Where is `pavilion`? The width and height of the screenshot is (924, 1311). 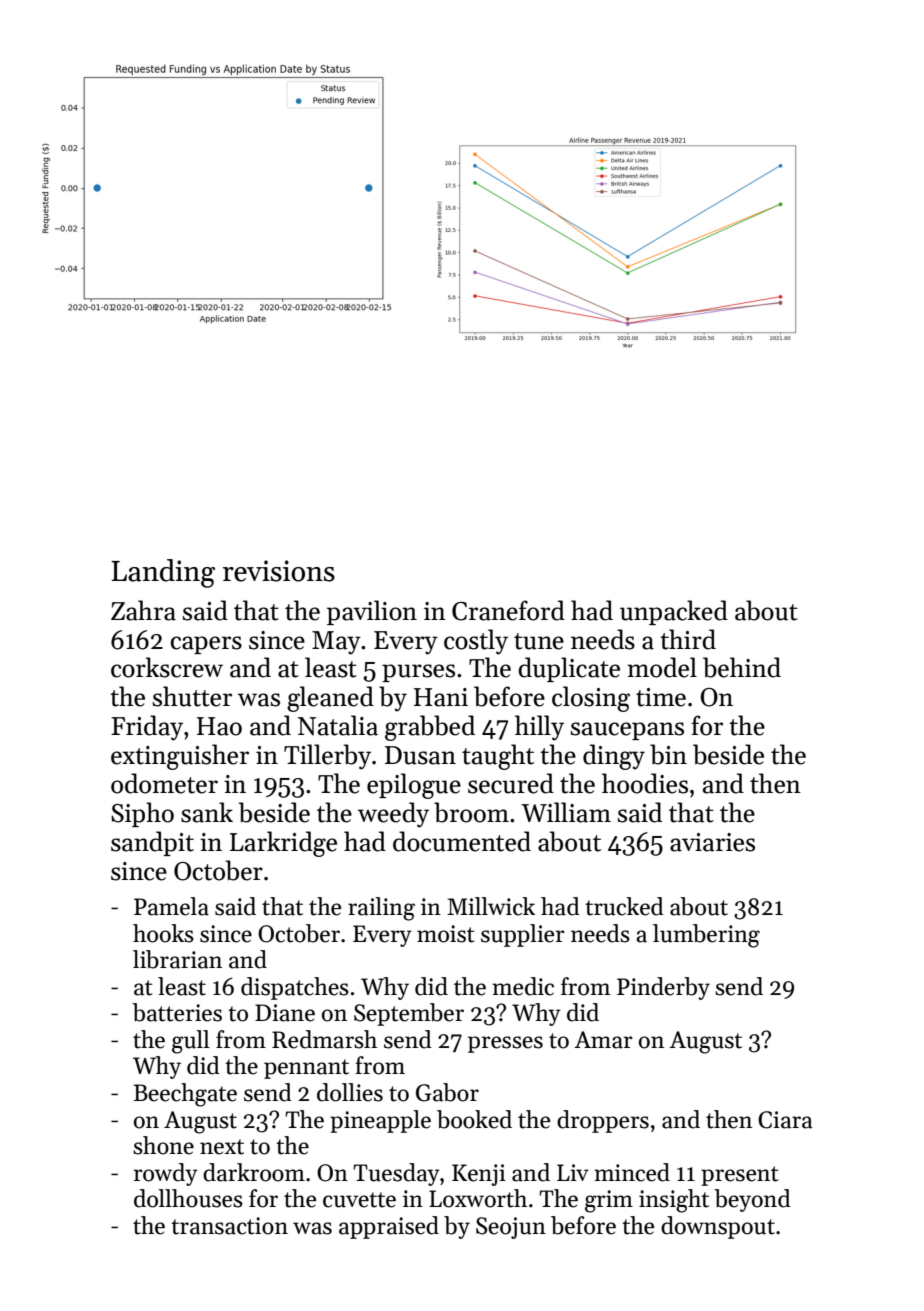
pavilion is located at coordinates (372, 612).
